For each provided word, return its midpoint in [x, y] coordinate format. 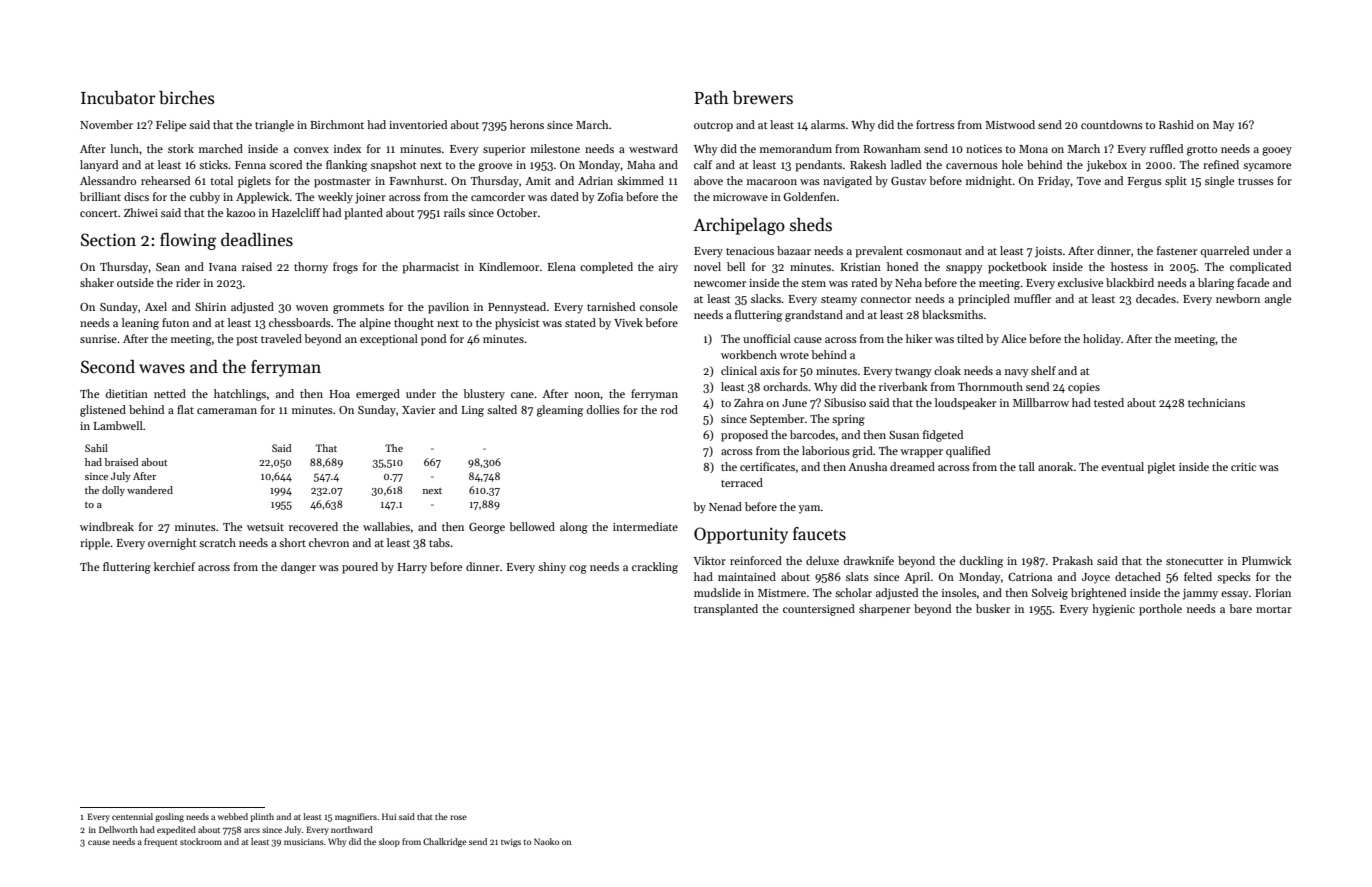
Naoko [546, 841]
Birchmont [337, 124]
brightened [1098, 594]
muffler [1032, 298]
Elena [562, 266]
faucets [819, 534]
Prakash [1072, 560]
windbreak [107, 526]
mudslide [717, 592]
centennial [132, 816]
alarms [828, 124]
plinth [262, 817]
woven [312, 308]
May [1223, 126]
